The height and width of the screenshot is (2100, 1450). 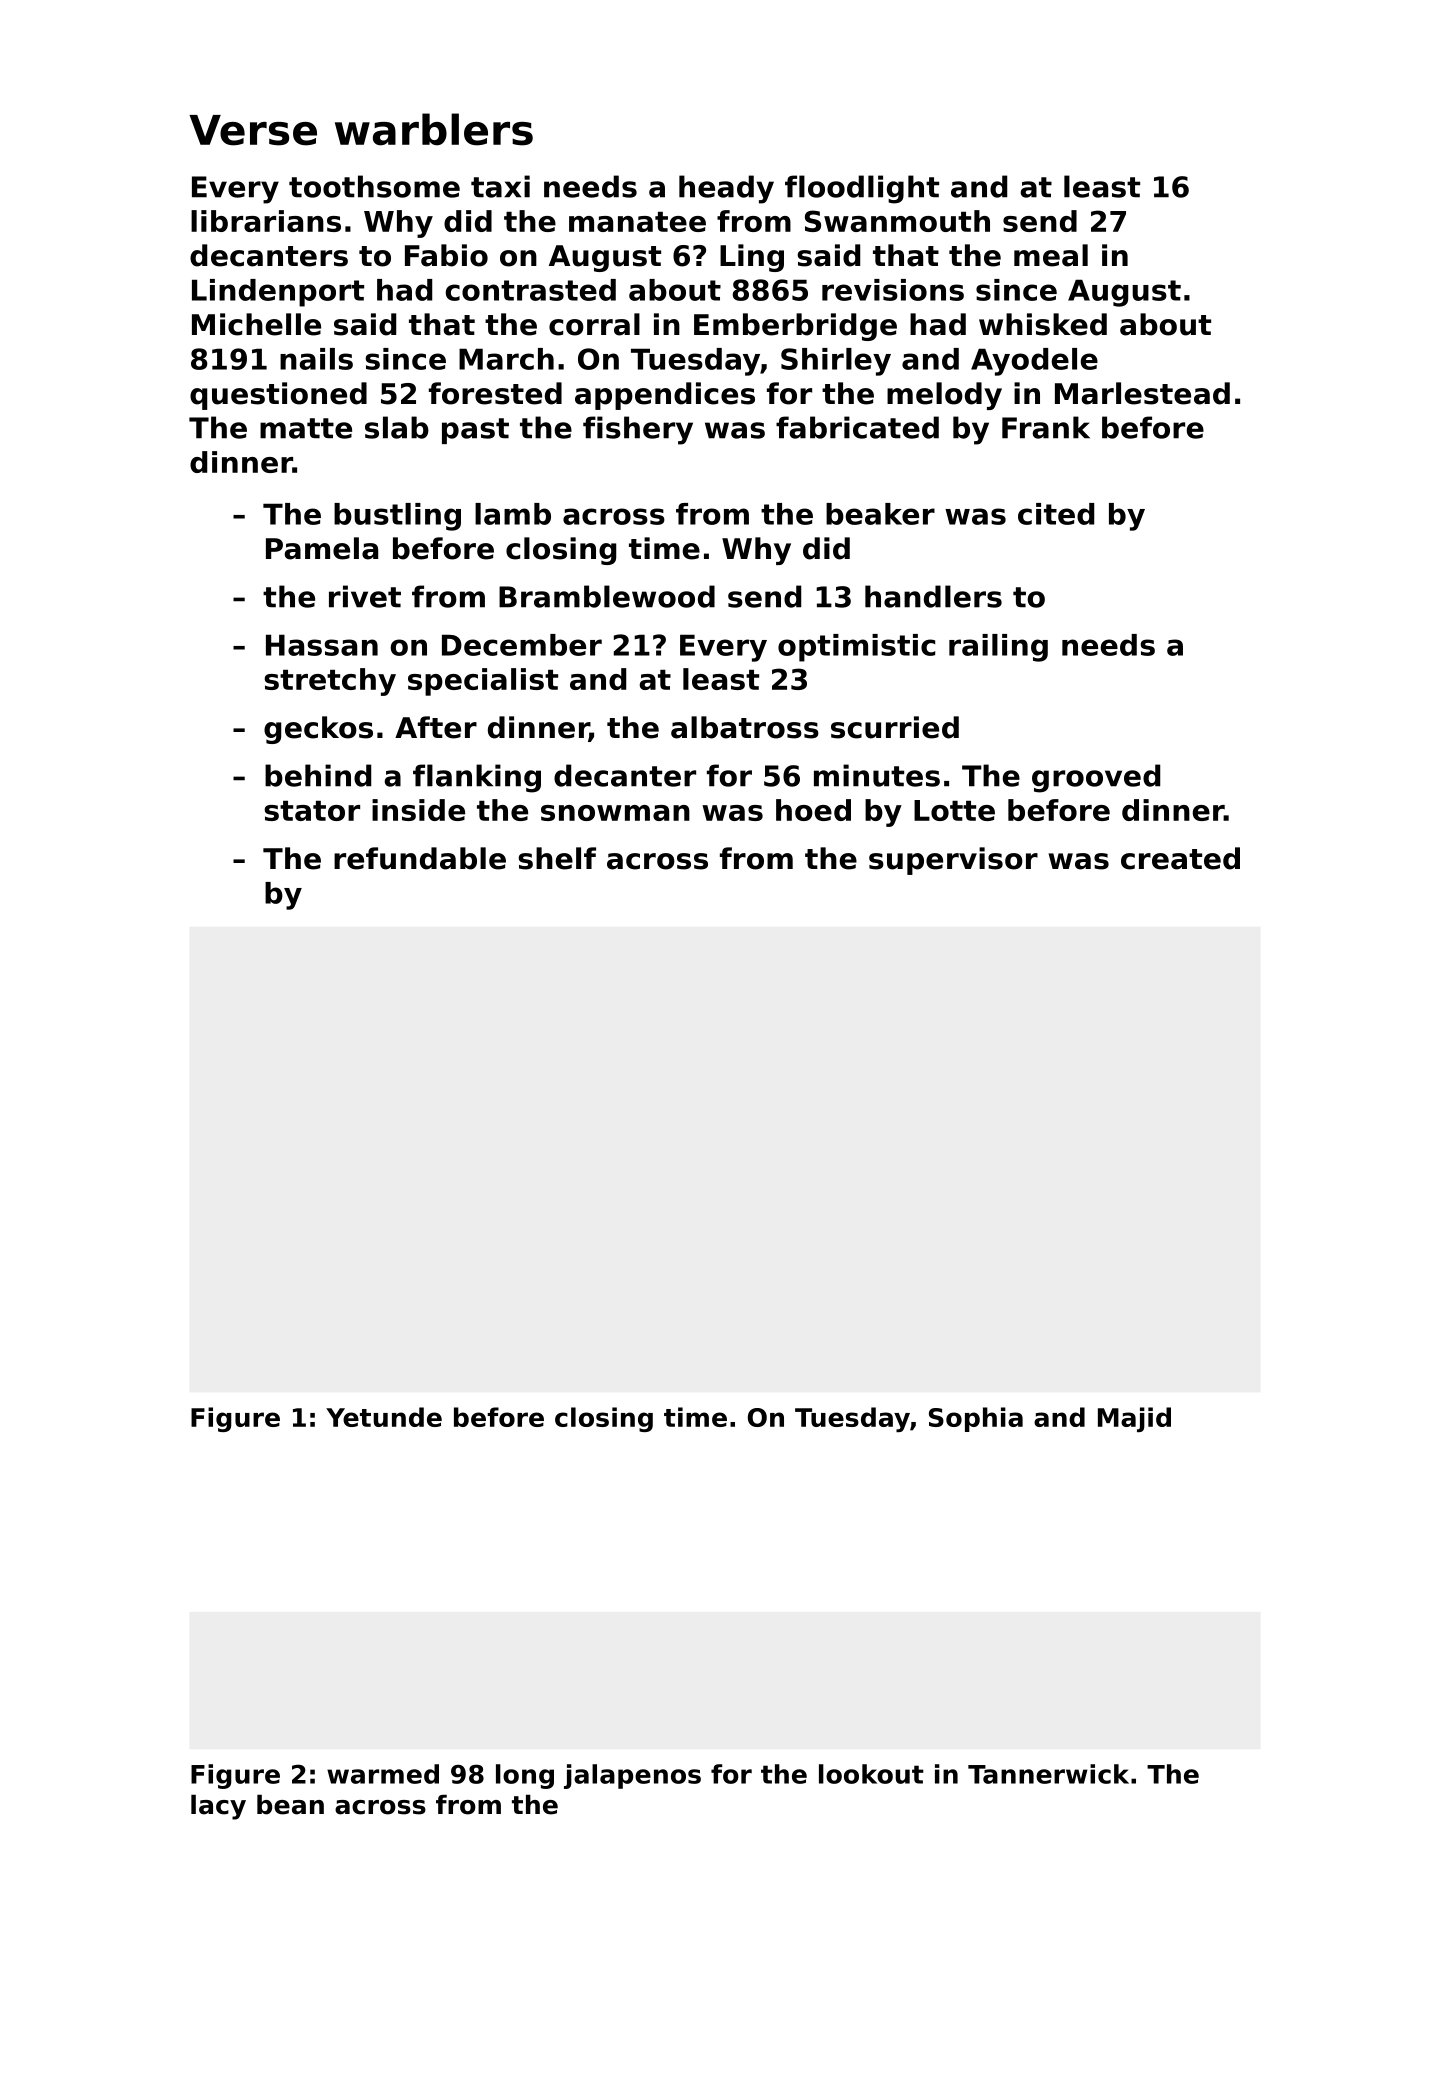 I want to click on jalapenos, so click(x=632, y=1776).
